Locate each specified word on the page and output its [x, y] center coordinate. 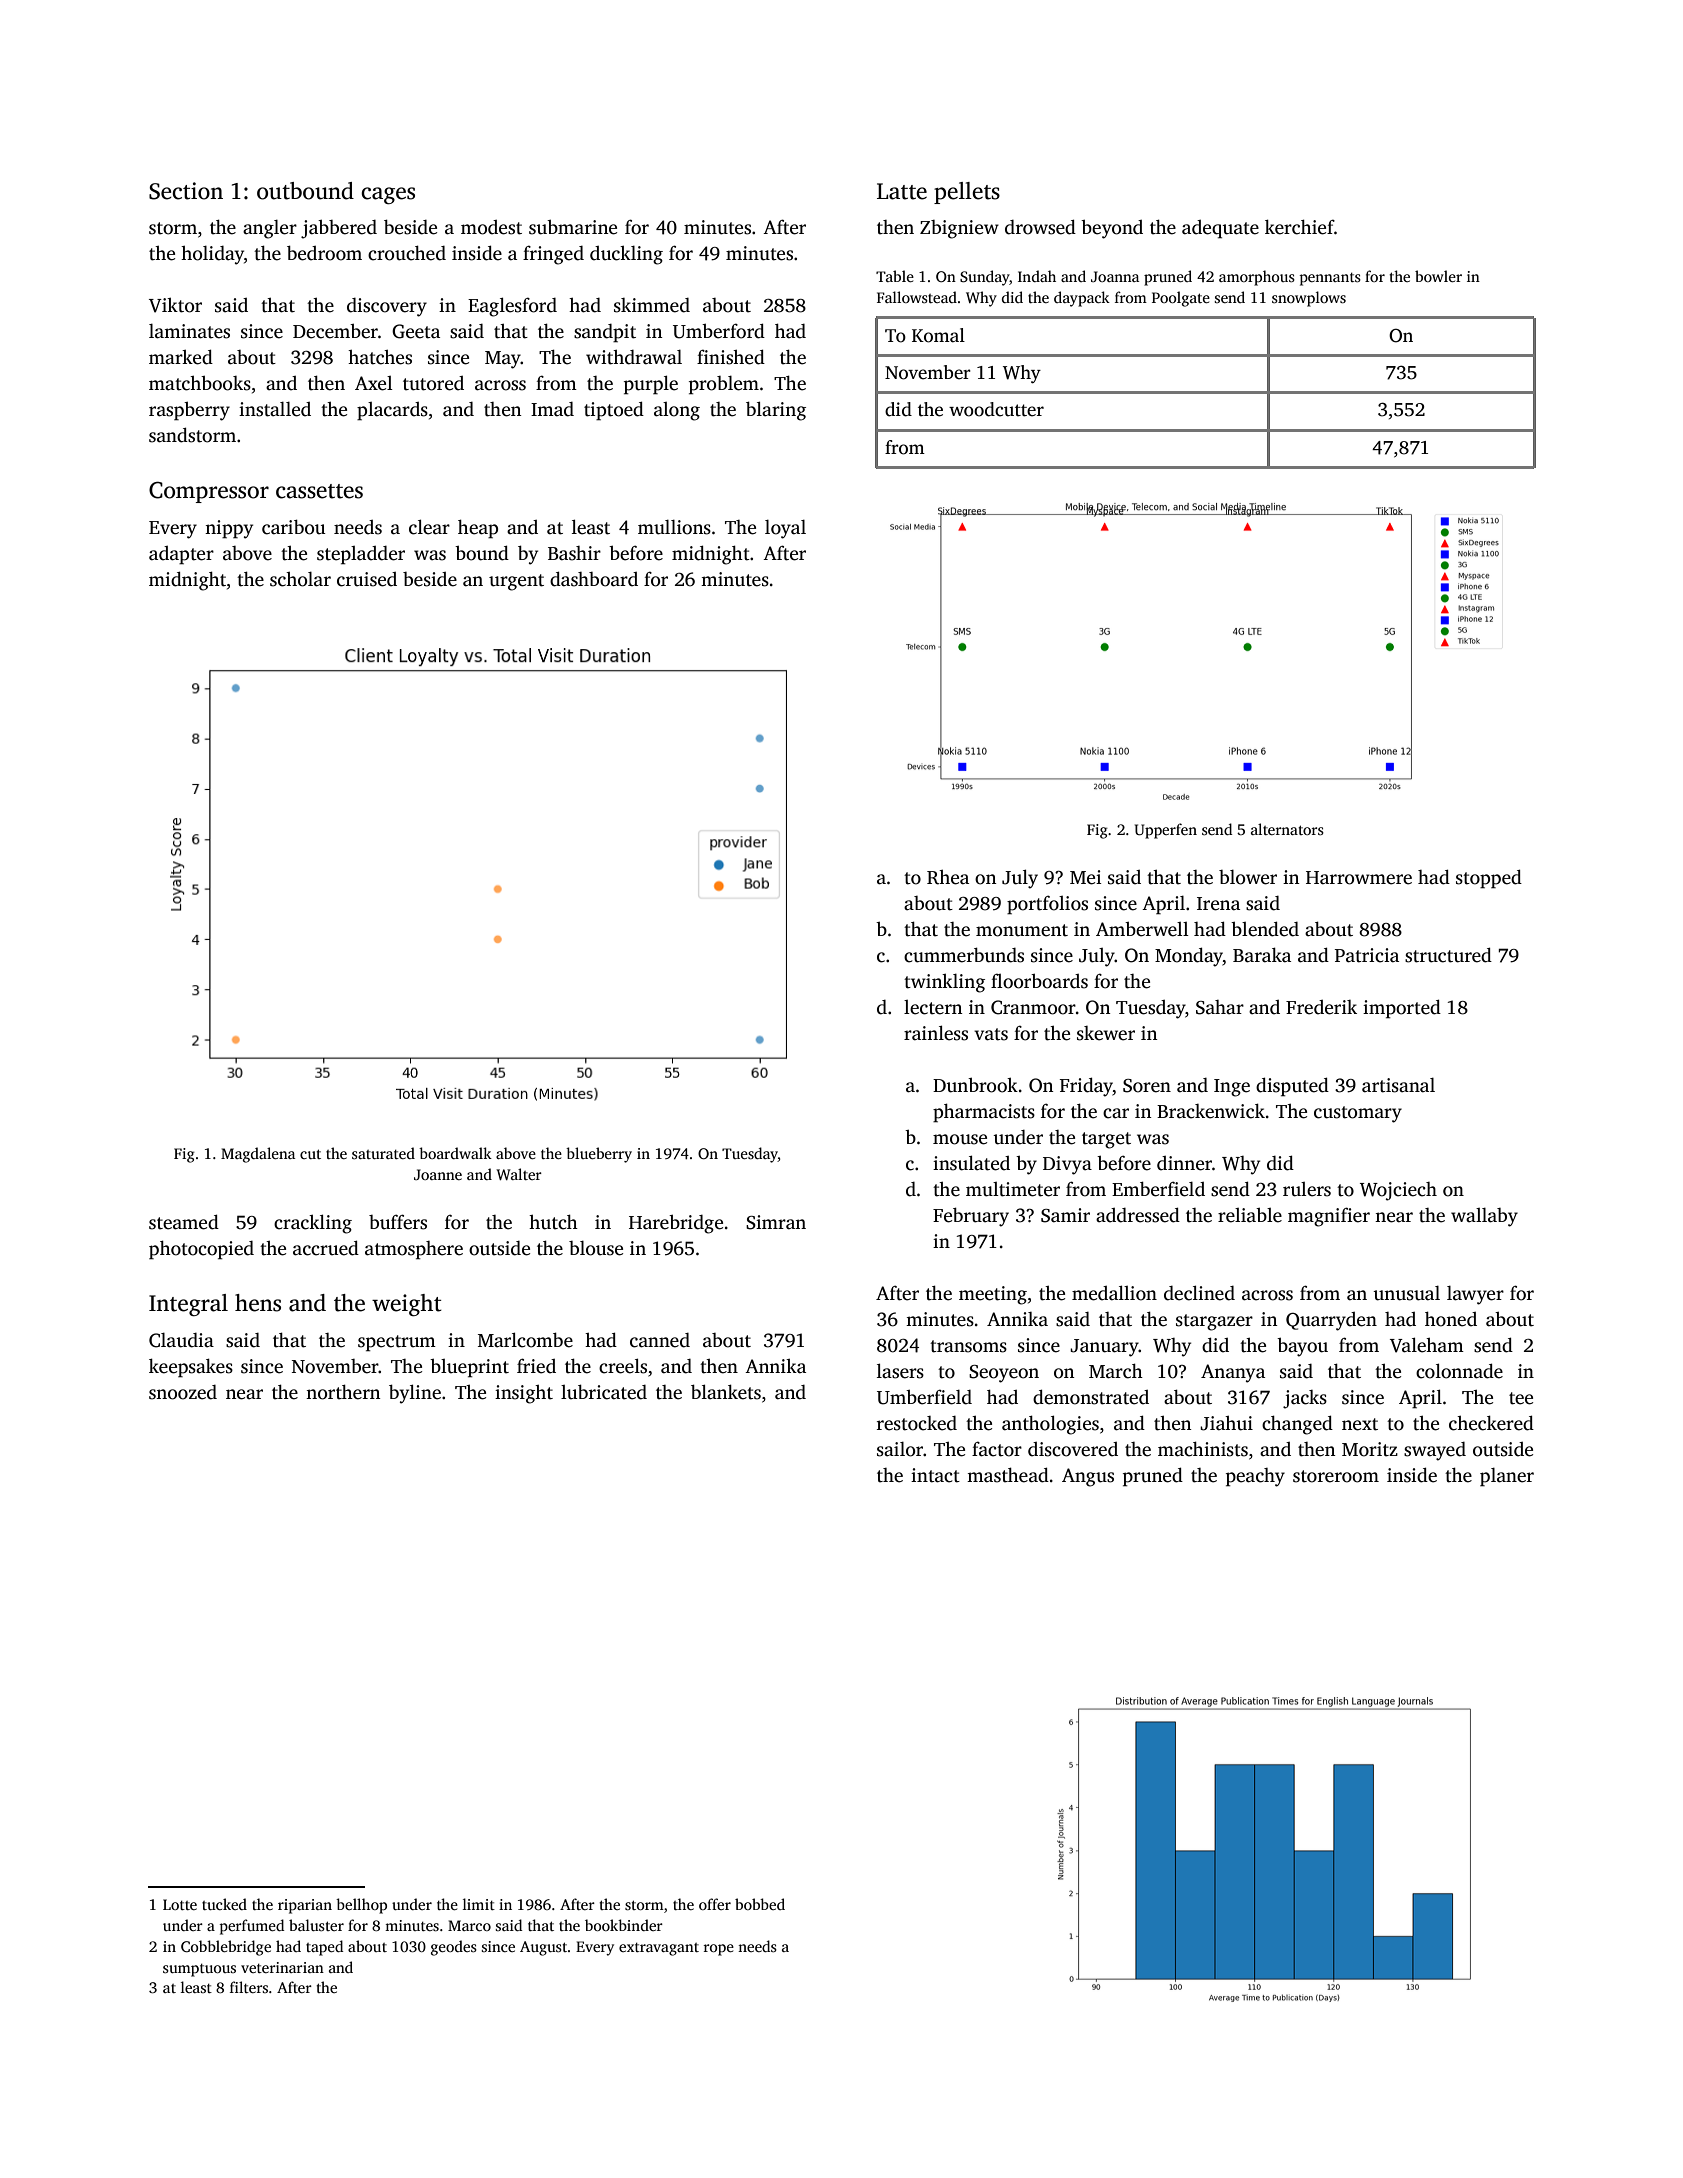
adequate [1220, 229]
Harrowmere [1359, 878]
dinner [1184, 1163]
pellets [967, 193]
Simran [776, 1222]
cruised [367, 579]
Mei [1085, 877]
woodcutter [996, 409]
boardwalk [455, 1153]
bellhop [361, 1906]
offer [715, 1904]
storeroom [1336, 1476]
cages [388, 195]
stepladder [361, 555]
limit [479, 1904]
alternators [1287, 829]
